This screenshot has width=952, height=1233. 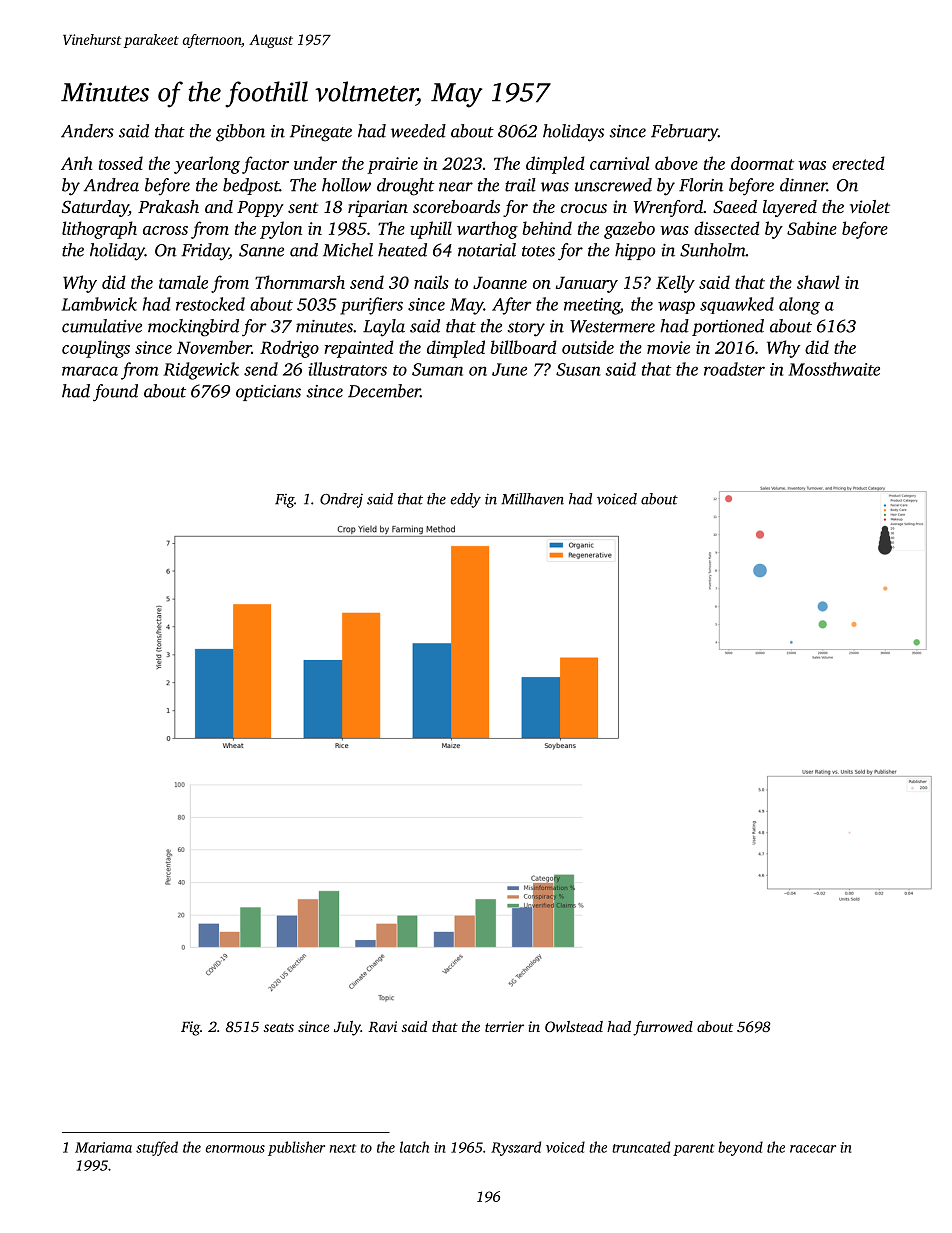 I want to click on eddy, so click(x=466, y=500).
